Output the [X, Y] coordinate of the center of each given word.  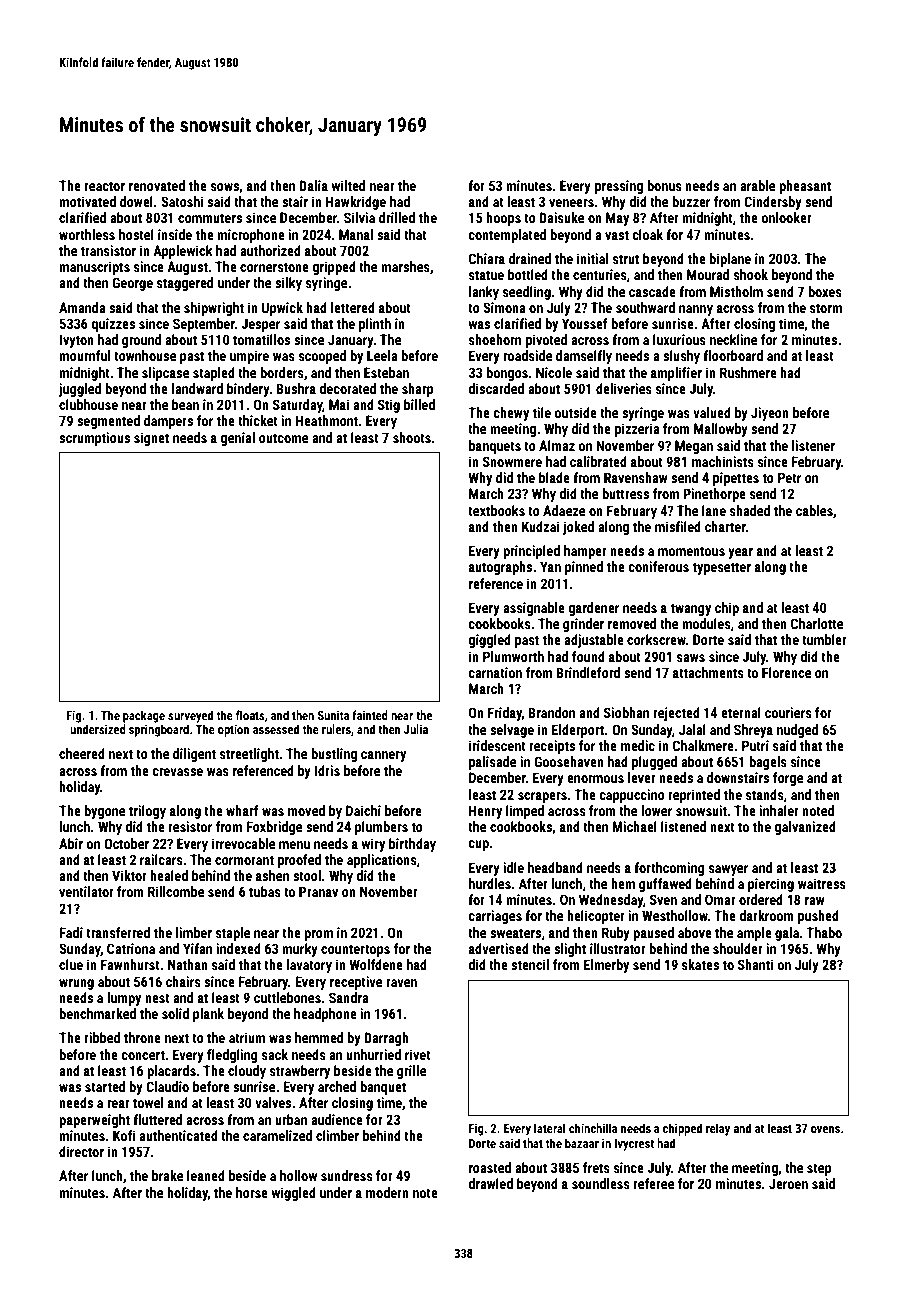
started [105, 1086]
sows [225, 187]
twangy [691, 609]
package [144, 716]
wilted [348, 185]
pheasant [805, 187]
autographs [500, 568]
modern [387, 1192]
